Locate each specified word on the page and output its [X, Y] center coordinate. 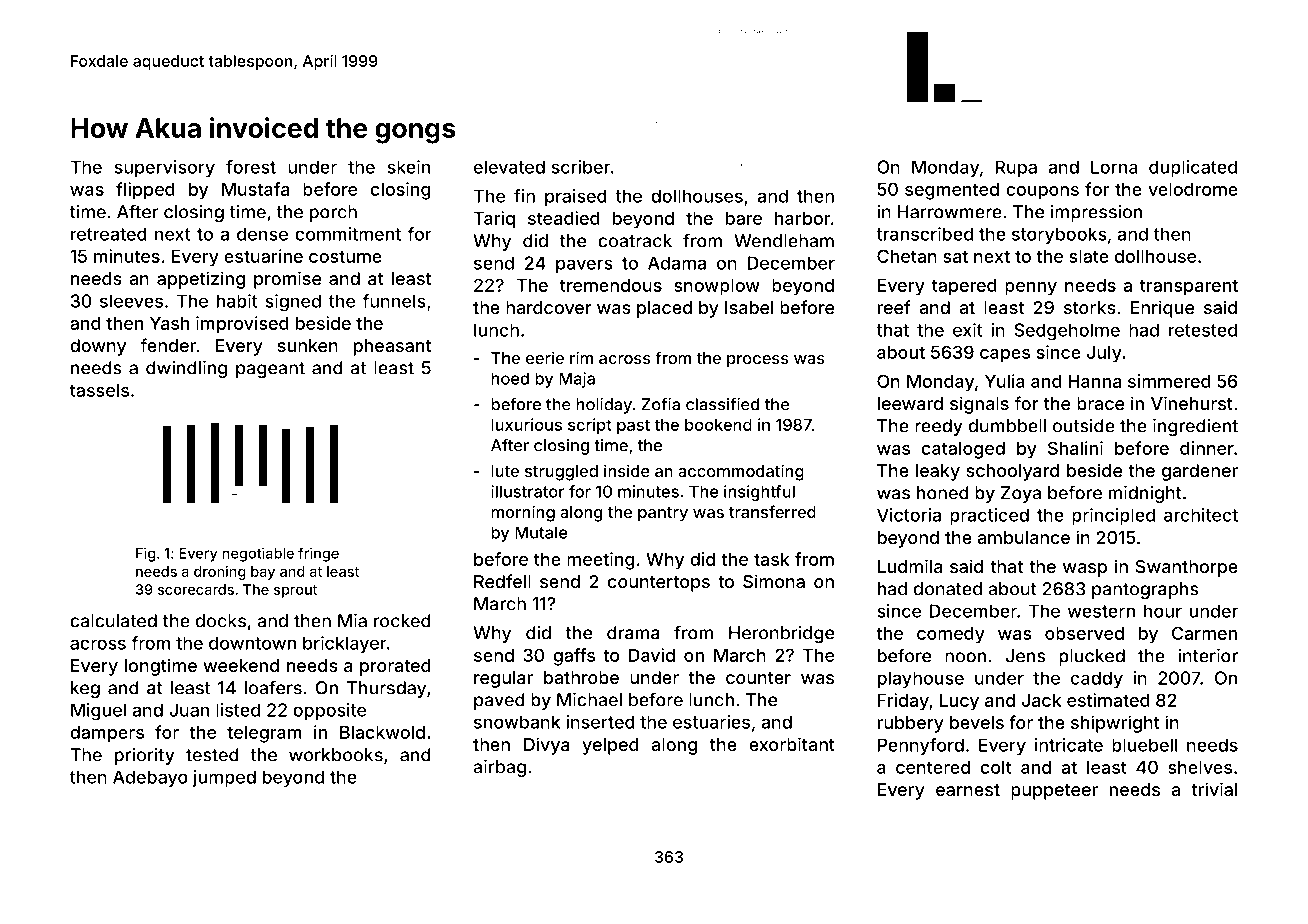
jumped [224, 778]
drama [633, 633]
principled [1113, 516]
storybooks [1059, 235]
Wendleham [784, 241]
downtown [252, 643]
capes [1005, 356]
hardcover [549, 307]
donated [948, 589]
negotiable [258, 554]
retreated [109, 234]
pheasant [392, 347]
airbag [499, 768]
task [771, 559]
